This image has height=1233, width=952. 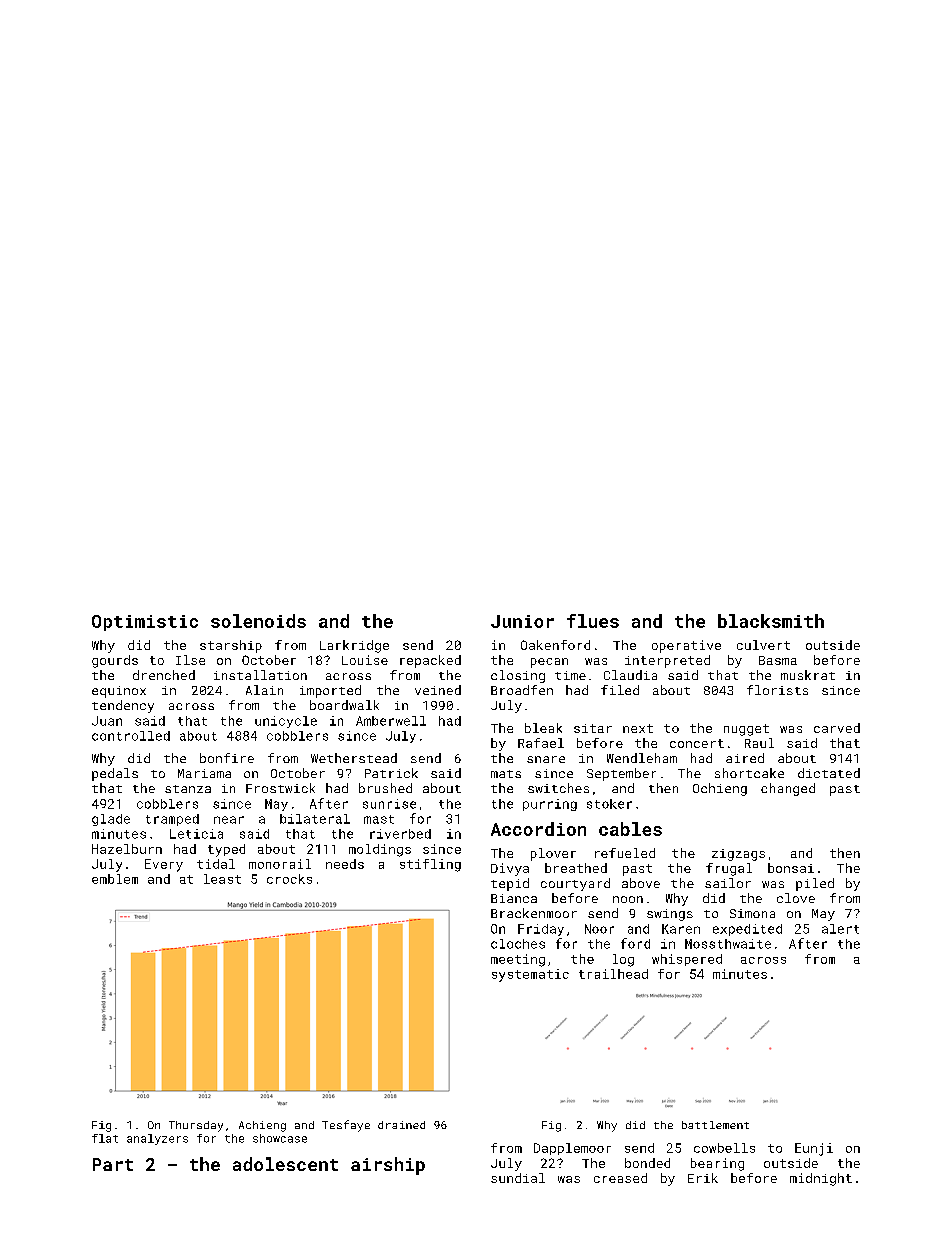 I want to click on Accordion, so click(x=538, y=829).
